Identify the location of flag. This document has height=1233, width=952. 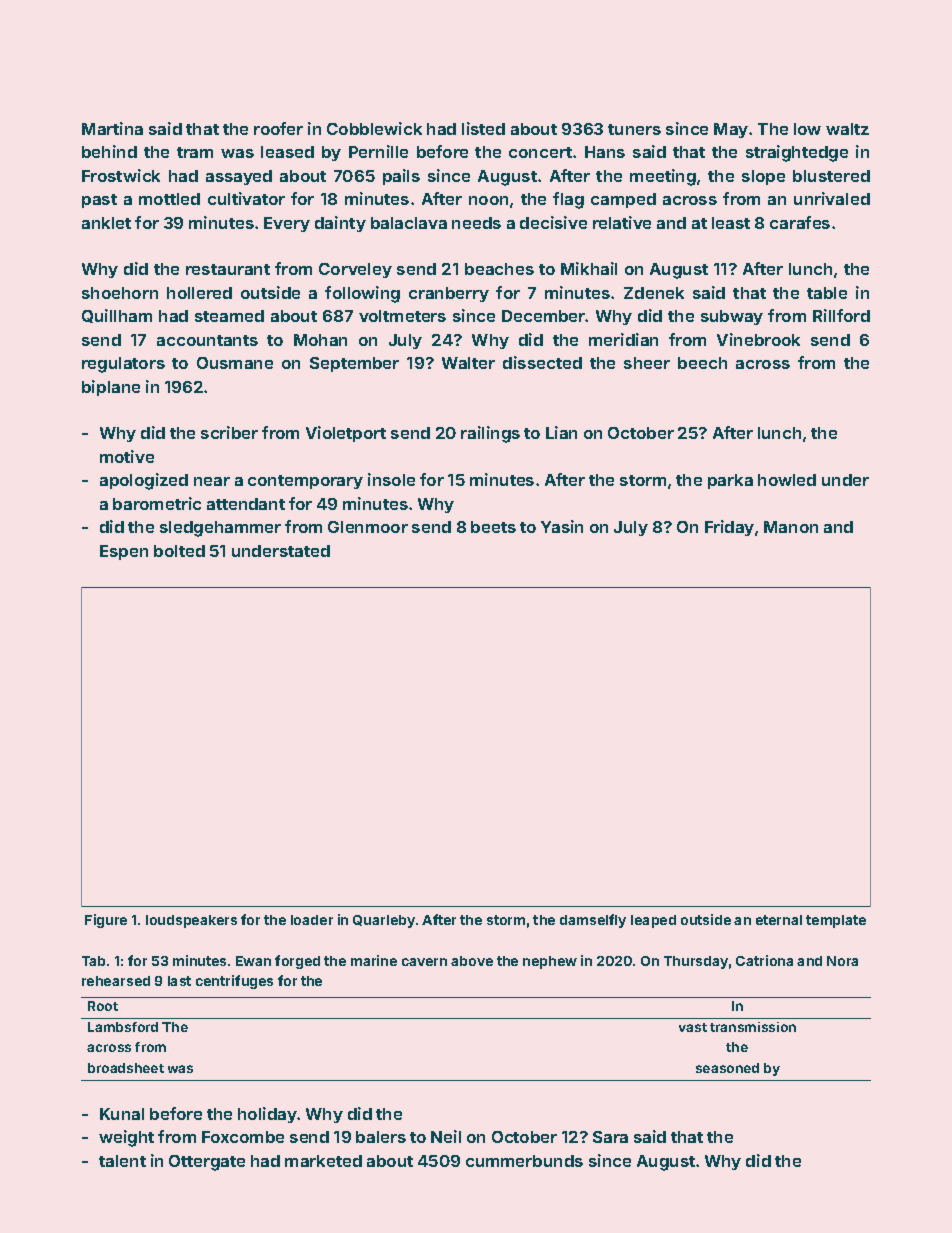
(568, 200).
